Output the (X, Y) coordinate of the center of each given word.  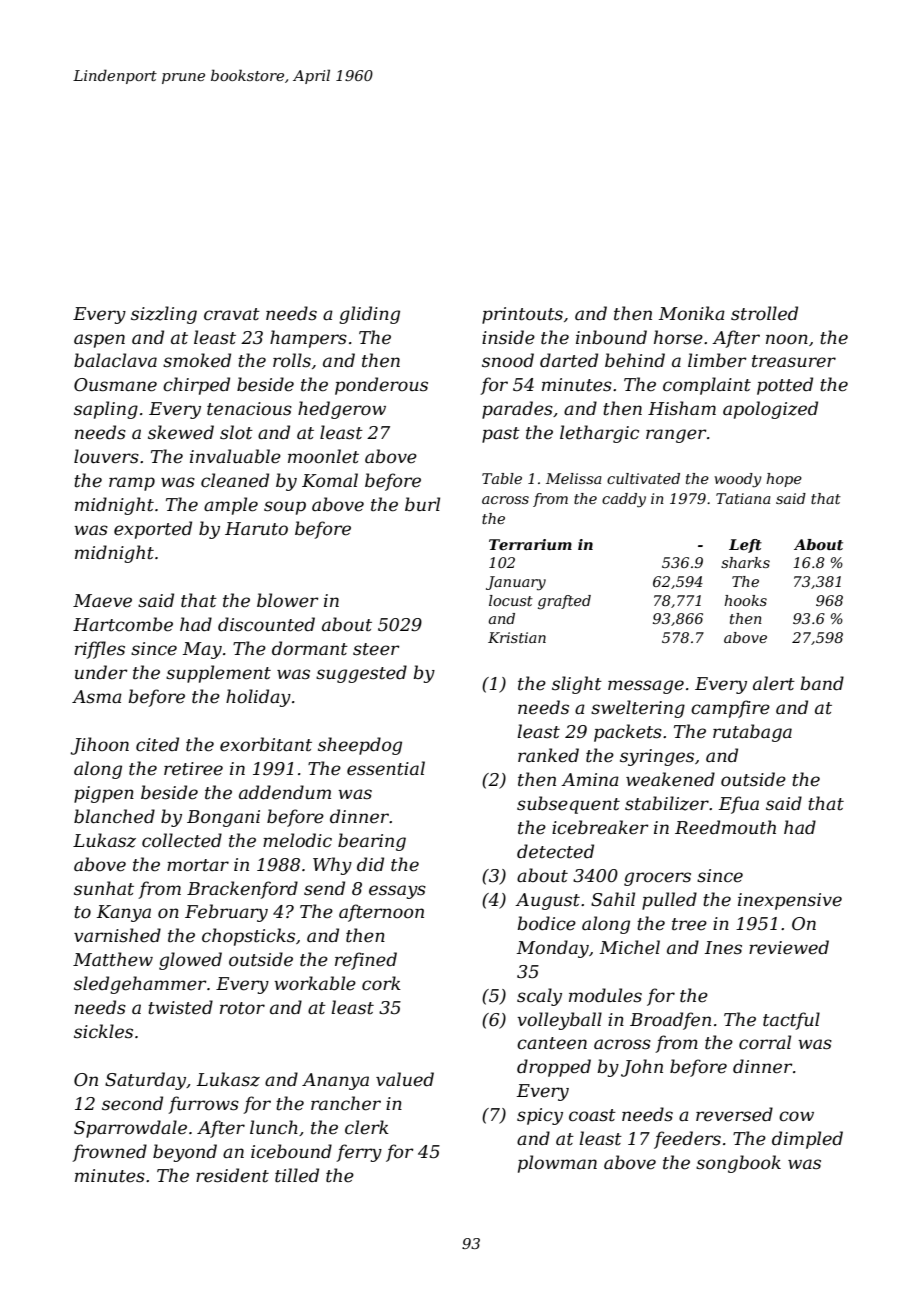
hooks (745, 600)
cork (381, 983)
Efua (739, 805)
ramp (132, 484)
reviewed (789, 947)
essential (386, 768)
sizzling (164, 315)
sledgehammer (140, 985)
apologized (770, 410)
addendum (285, 792)
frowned (109, 1153)
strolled (764, 313)
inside (508, 337)
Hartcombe (123, 624)
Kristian (517, 637)
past (501, 435)
